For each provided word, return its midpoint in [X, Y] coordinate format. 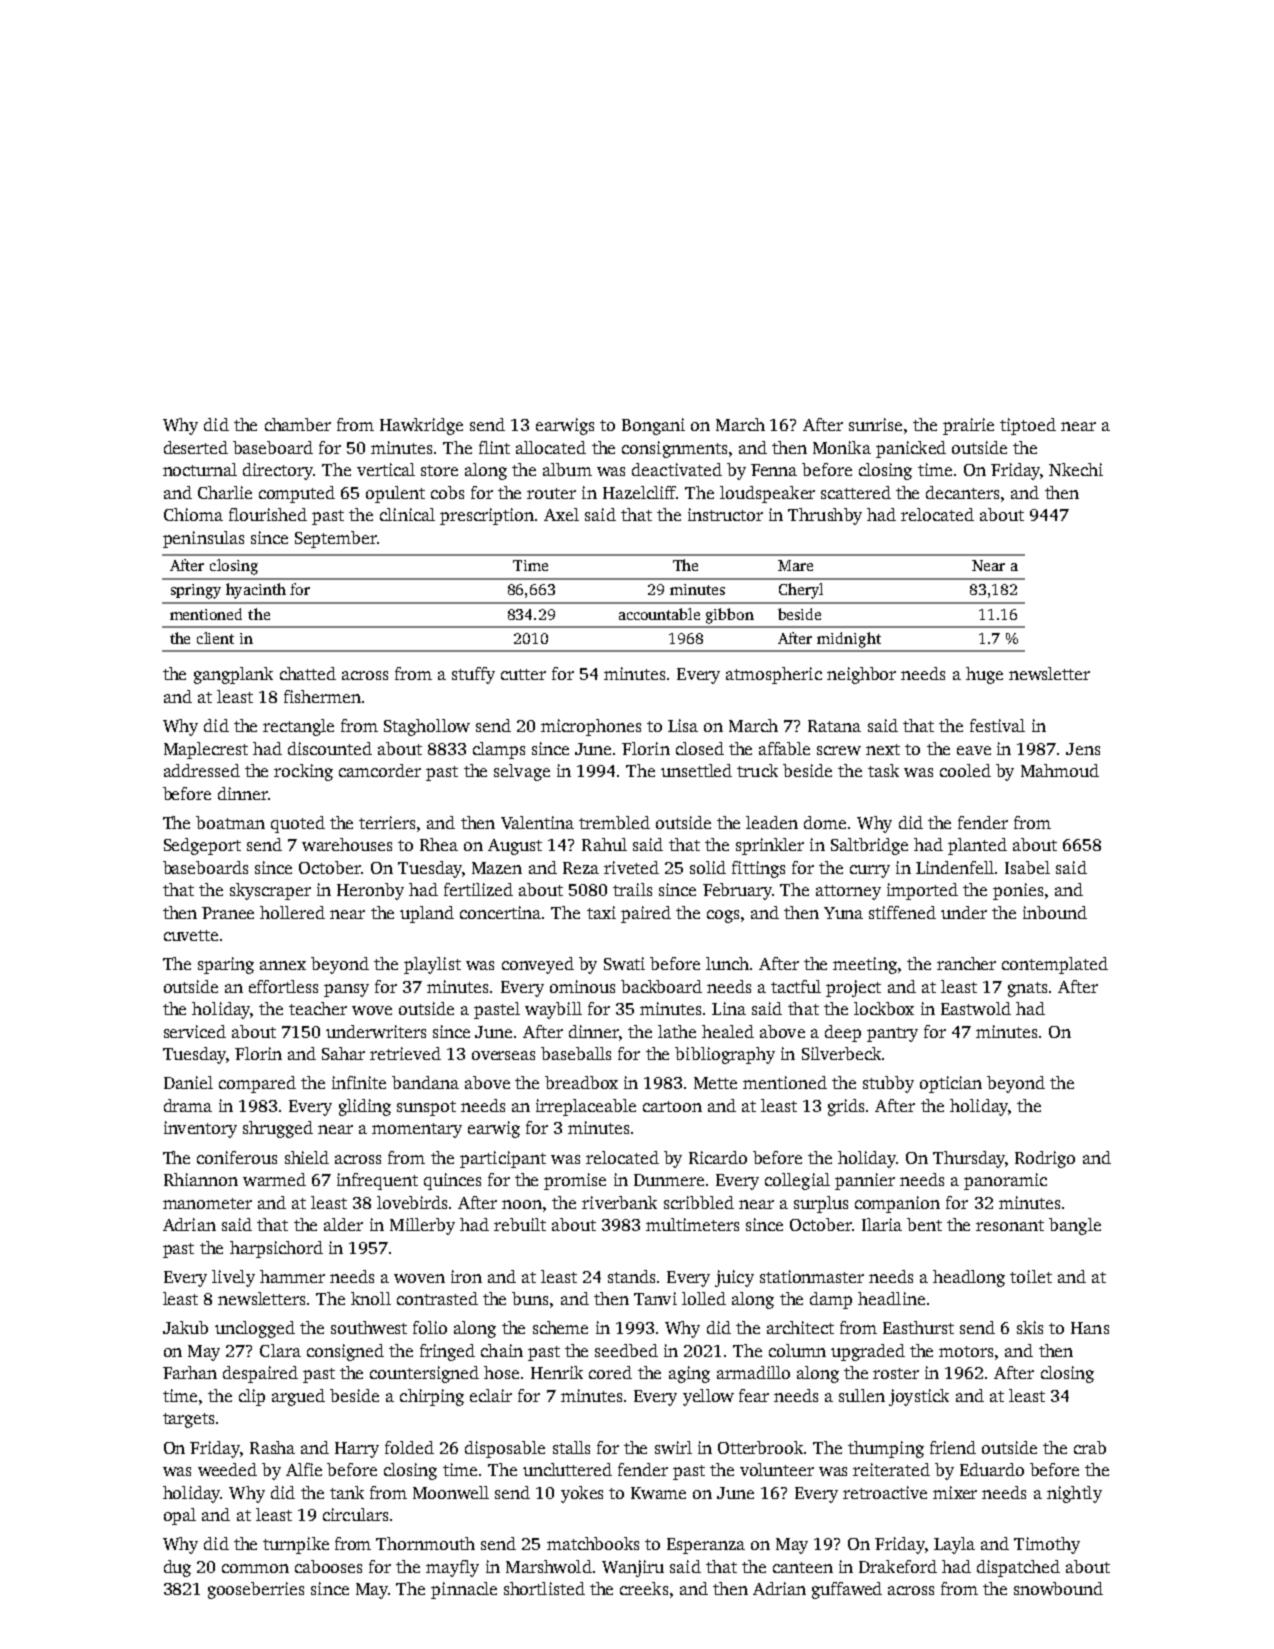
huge [984, 675]
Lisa [683, 725]
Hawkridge [421, 426]
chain [502, 1350]
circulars [355, 1514]
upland [427, 914]
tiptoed [1028, 426]
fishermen [322, 696]
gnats [1027, 989]
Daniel [188, 1082]
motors [966, 1351]
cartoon [672, 1106]
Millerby [422, 1226]
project [853, 988]
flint [494, 447]
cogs [723, 916]
